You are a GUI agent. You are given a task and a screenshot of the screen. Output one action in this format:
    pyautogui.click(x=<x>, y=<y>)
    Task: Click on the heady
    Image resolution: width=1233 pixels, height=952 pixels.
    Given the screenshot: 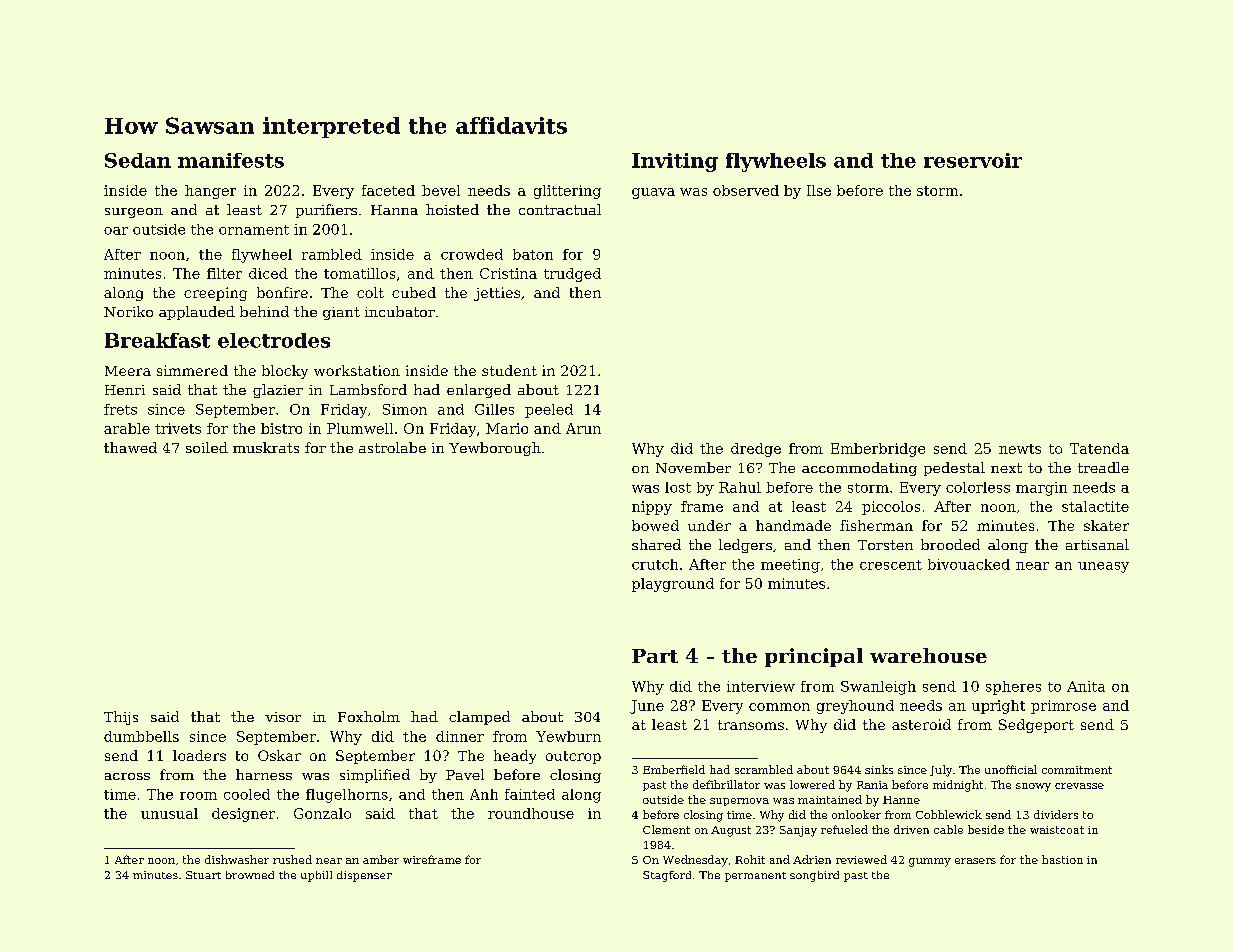 What is the action you would take?
    pyautogui.click(x=515, y=757)
